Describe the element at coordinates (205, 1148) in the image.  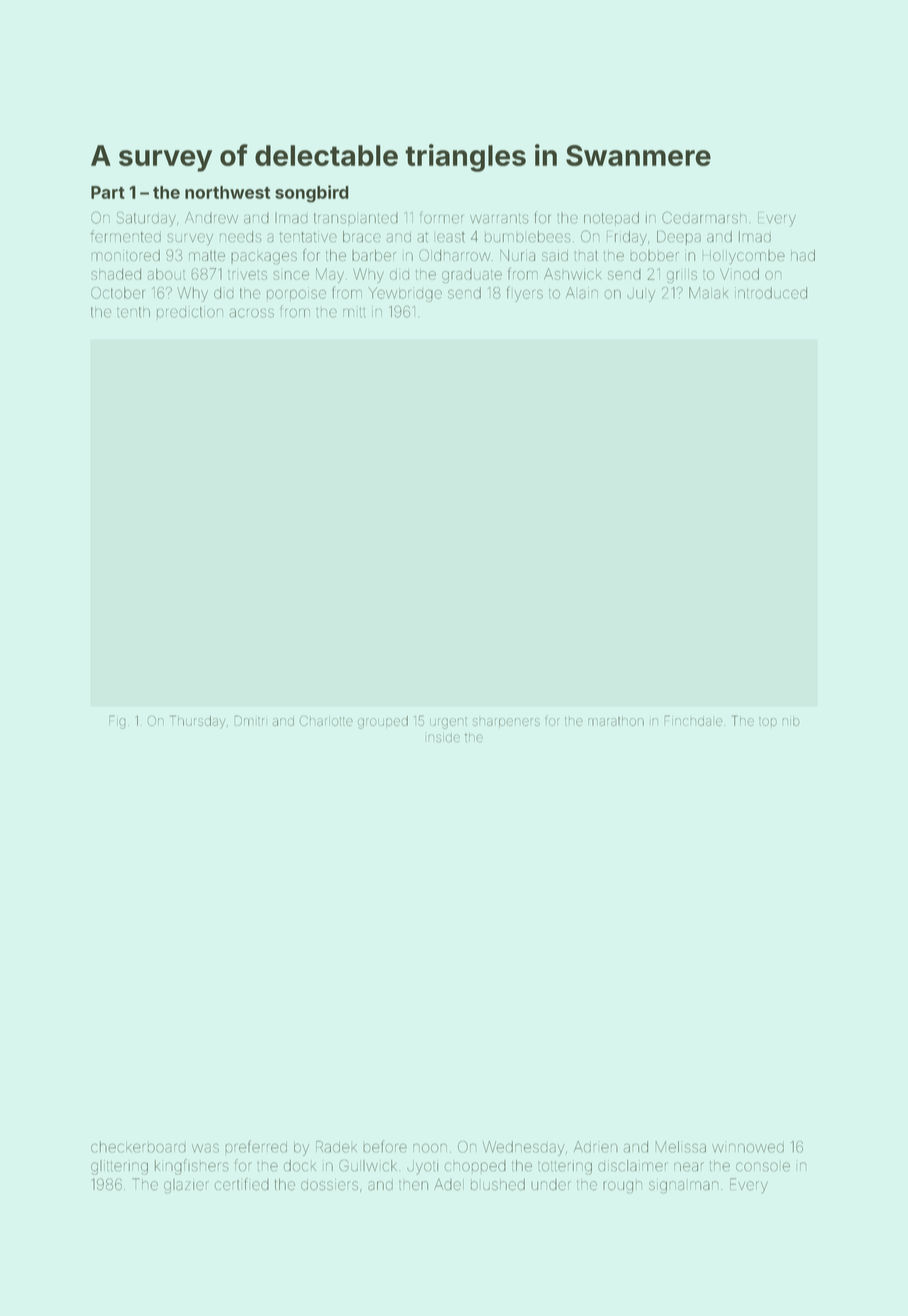
I see `was` at that location.
